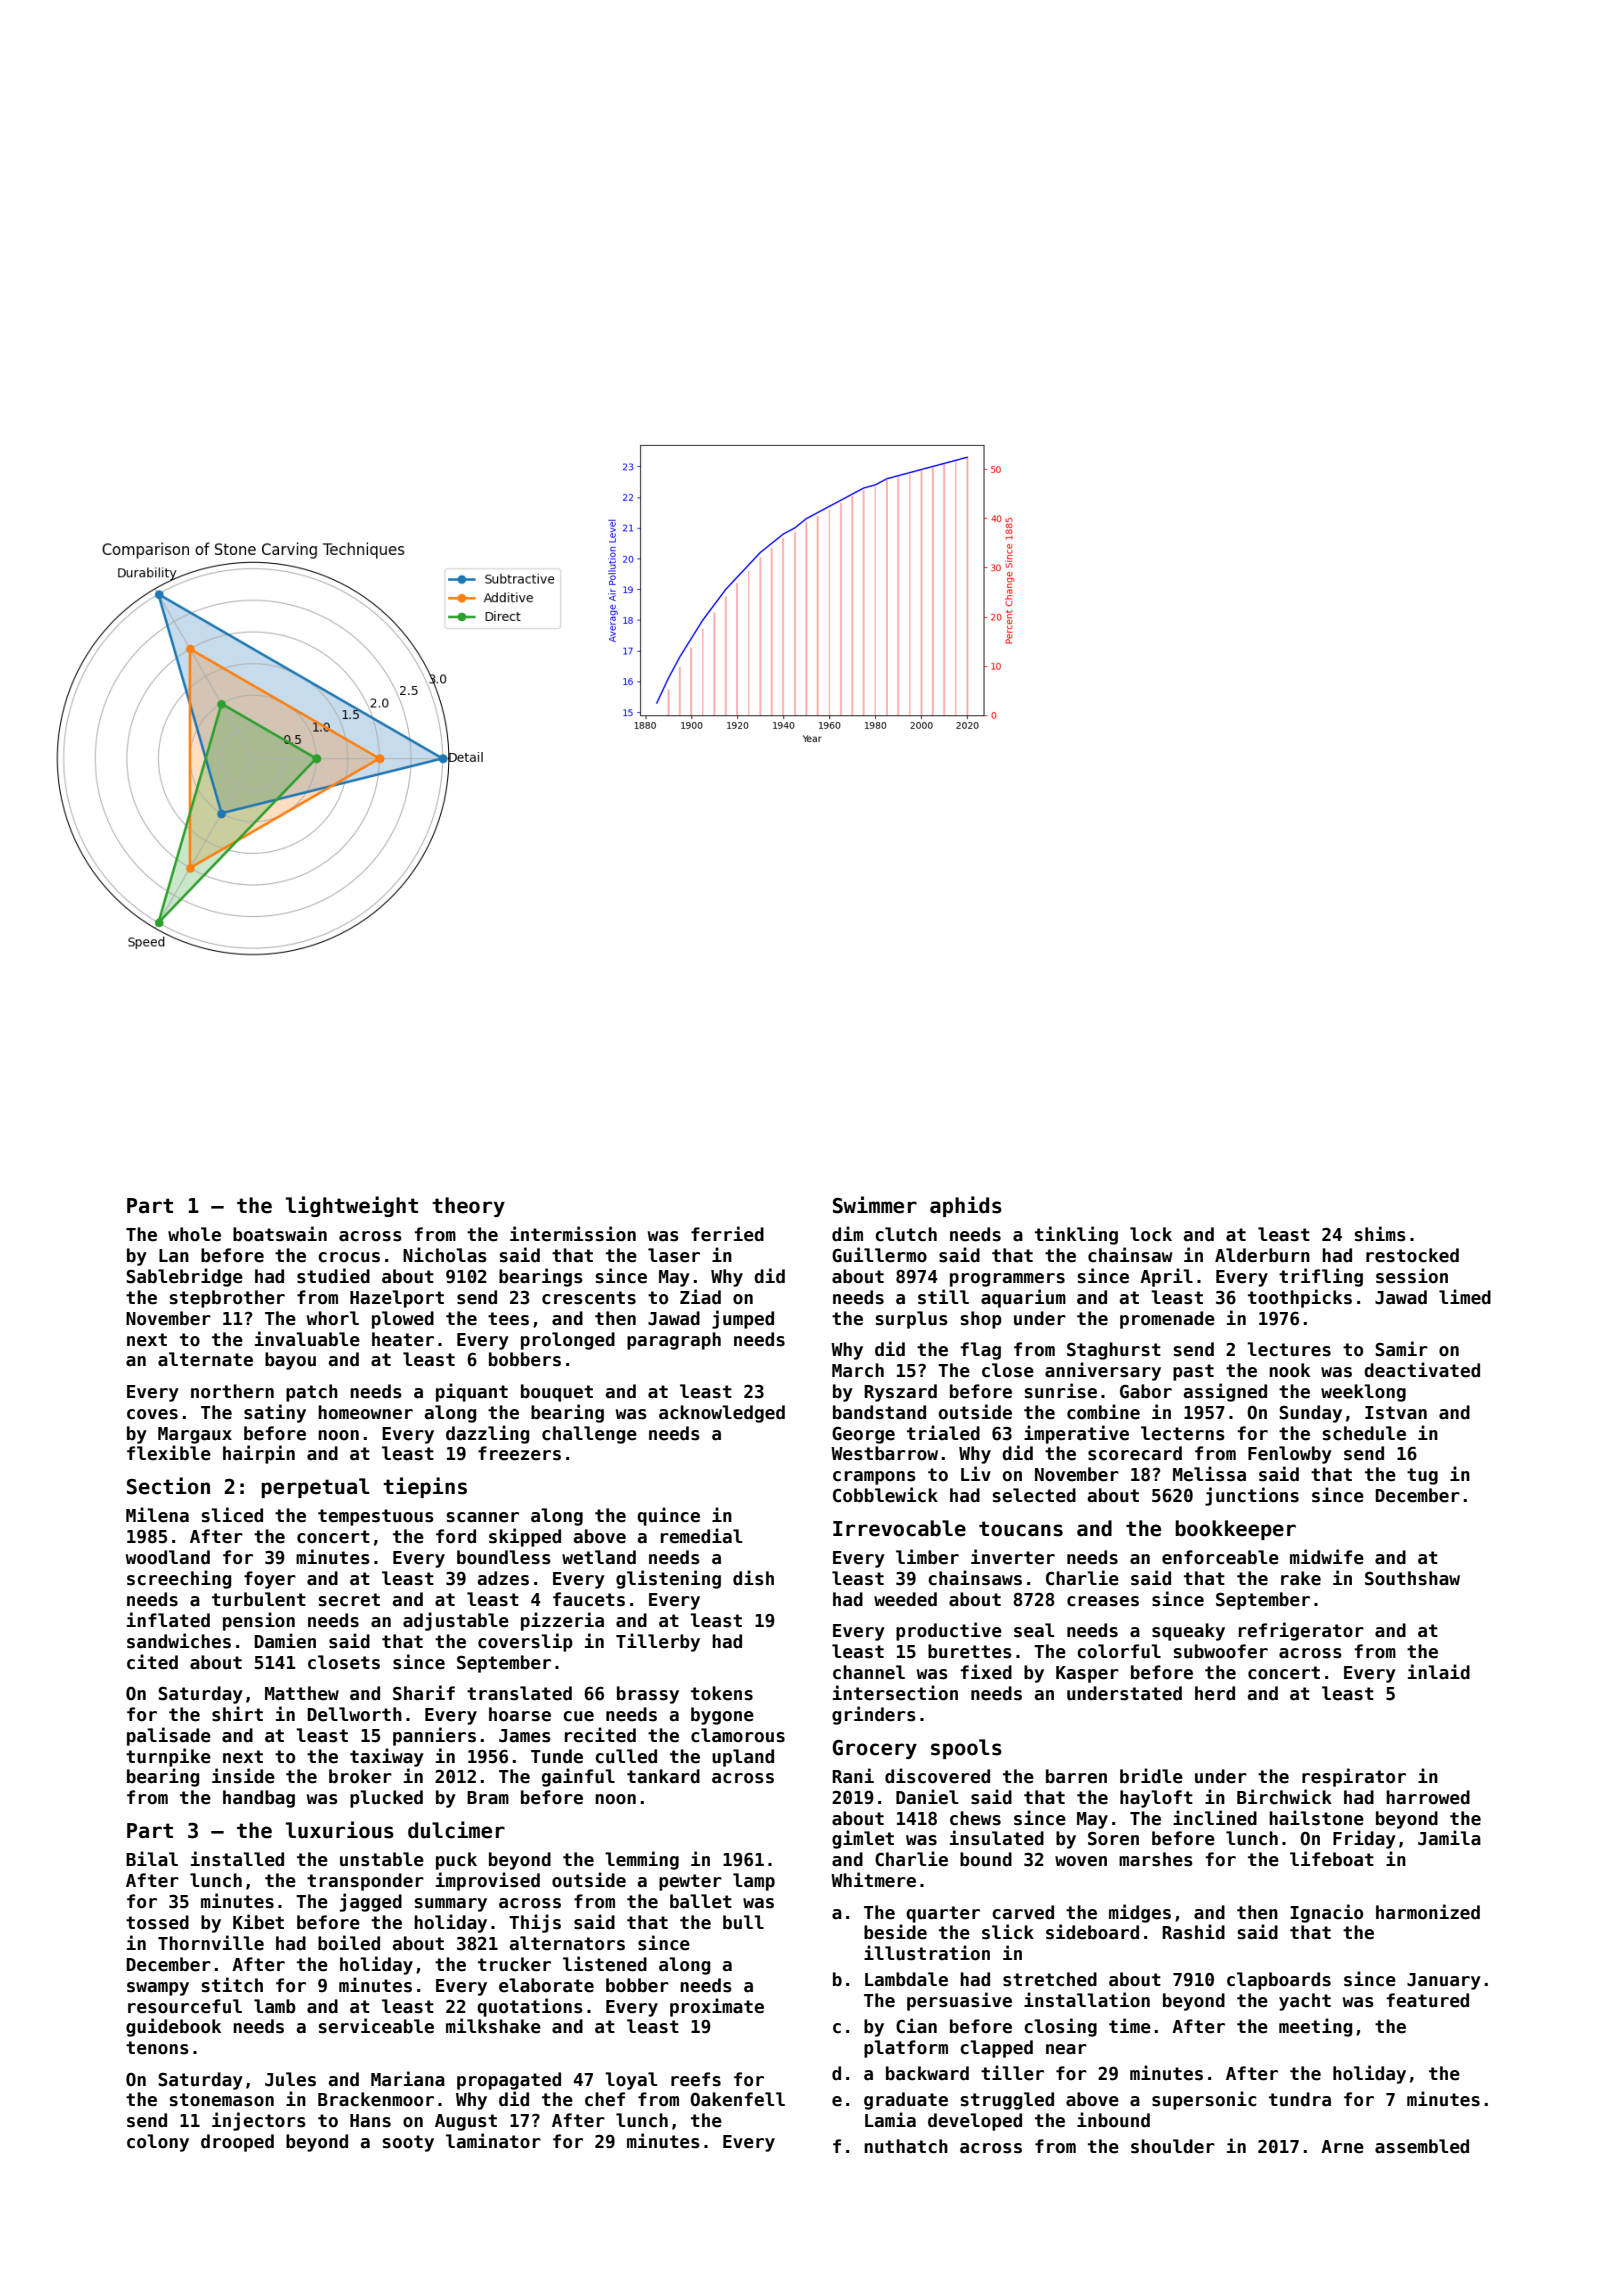  Describe the element at coordinates (1439, 1672) in the page. I see `inlaid` at that location.
